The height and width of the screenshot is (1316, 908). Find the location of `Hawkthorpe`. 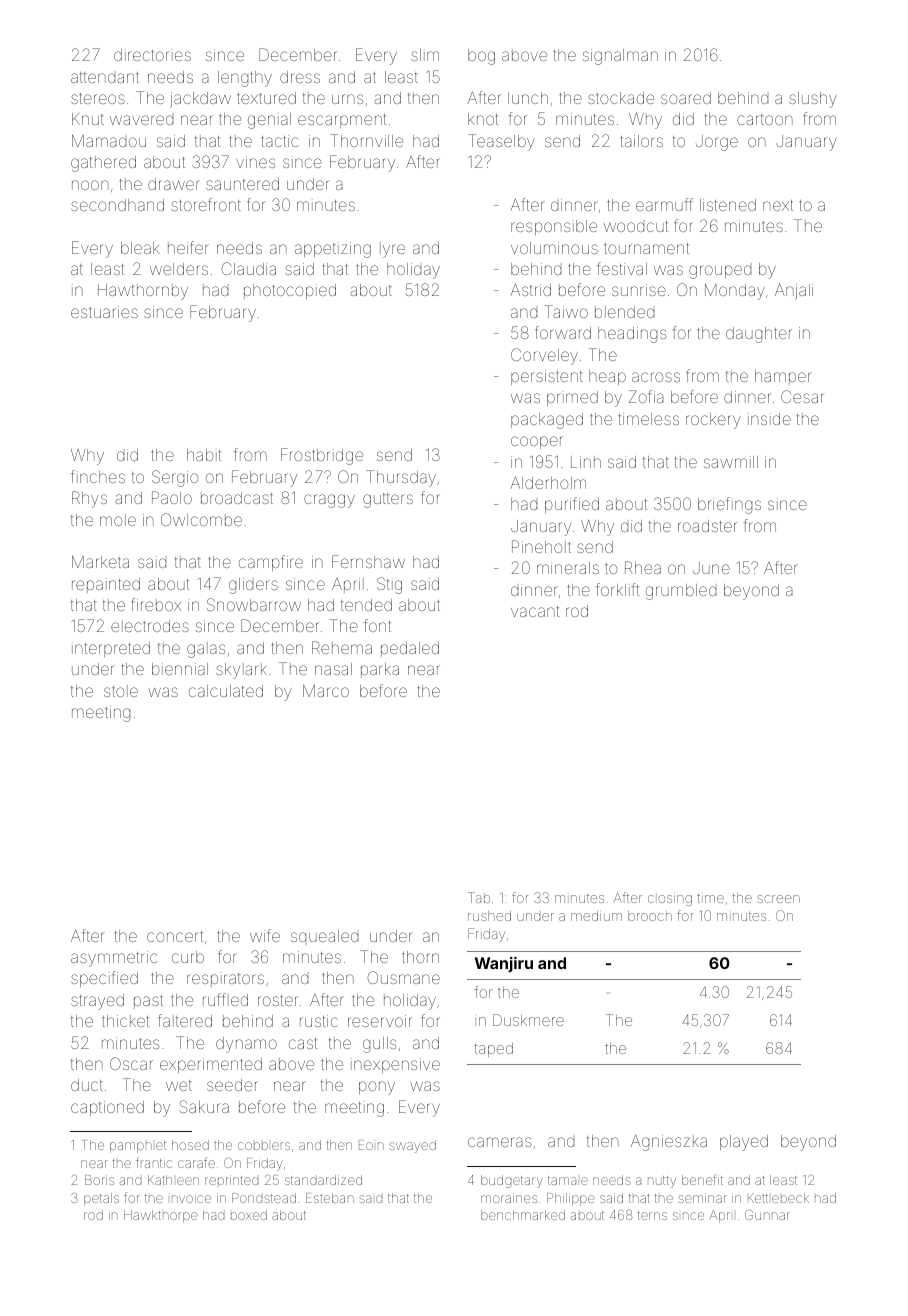

Hawkthorpe is located at coordinates (161, 1216).
